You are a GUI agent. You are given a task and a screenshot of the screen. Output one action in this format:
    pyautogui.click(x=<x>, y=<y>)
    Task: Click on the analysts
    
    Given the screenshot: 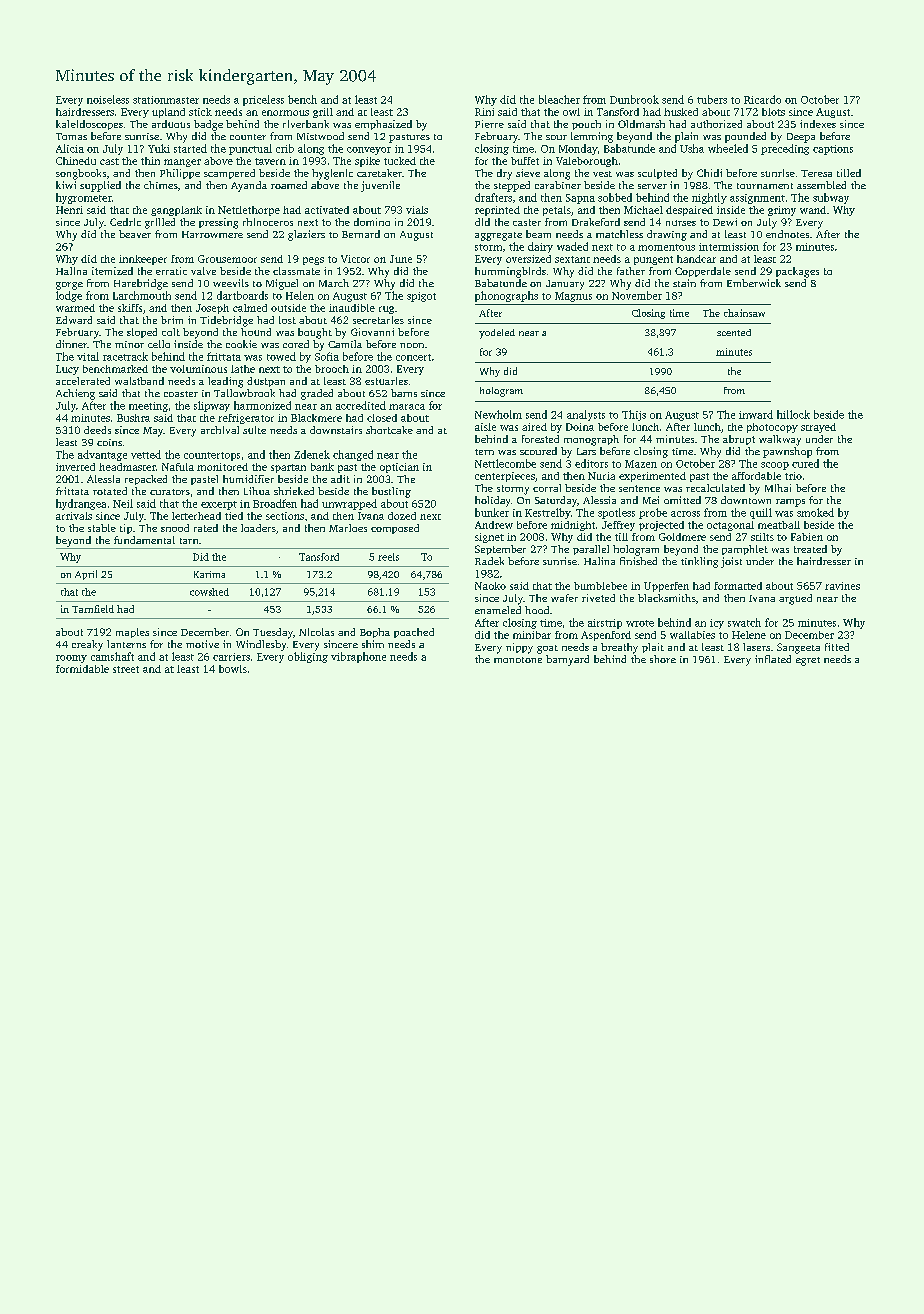 What is the action you would take?
    pyautogui.click(x=586, y=415)
